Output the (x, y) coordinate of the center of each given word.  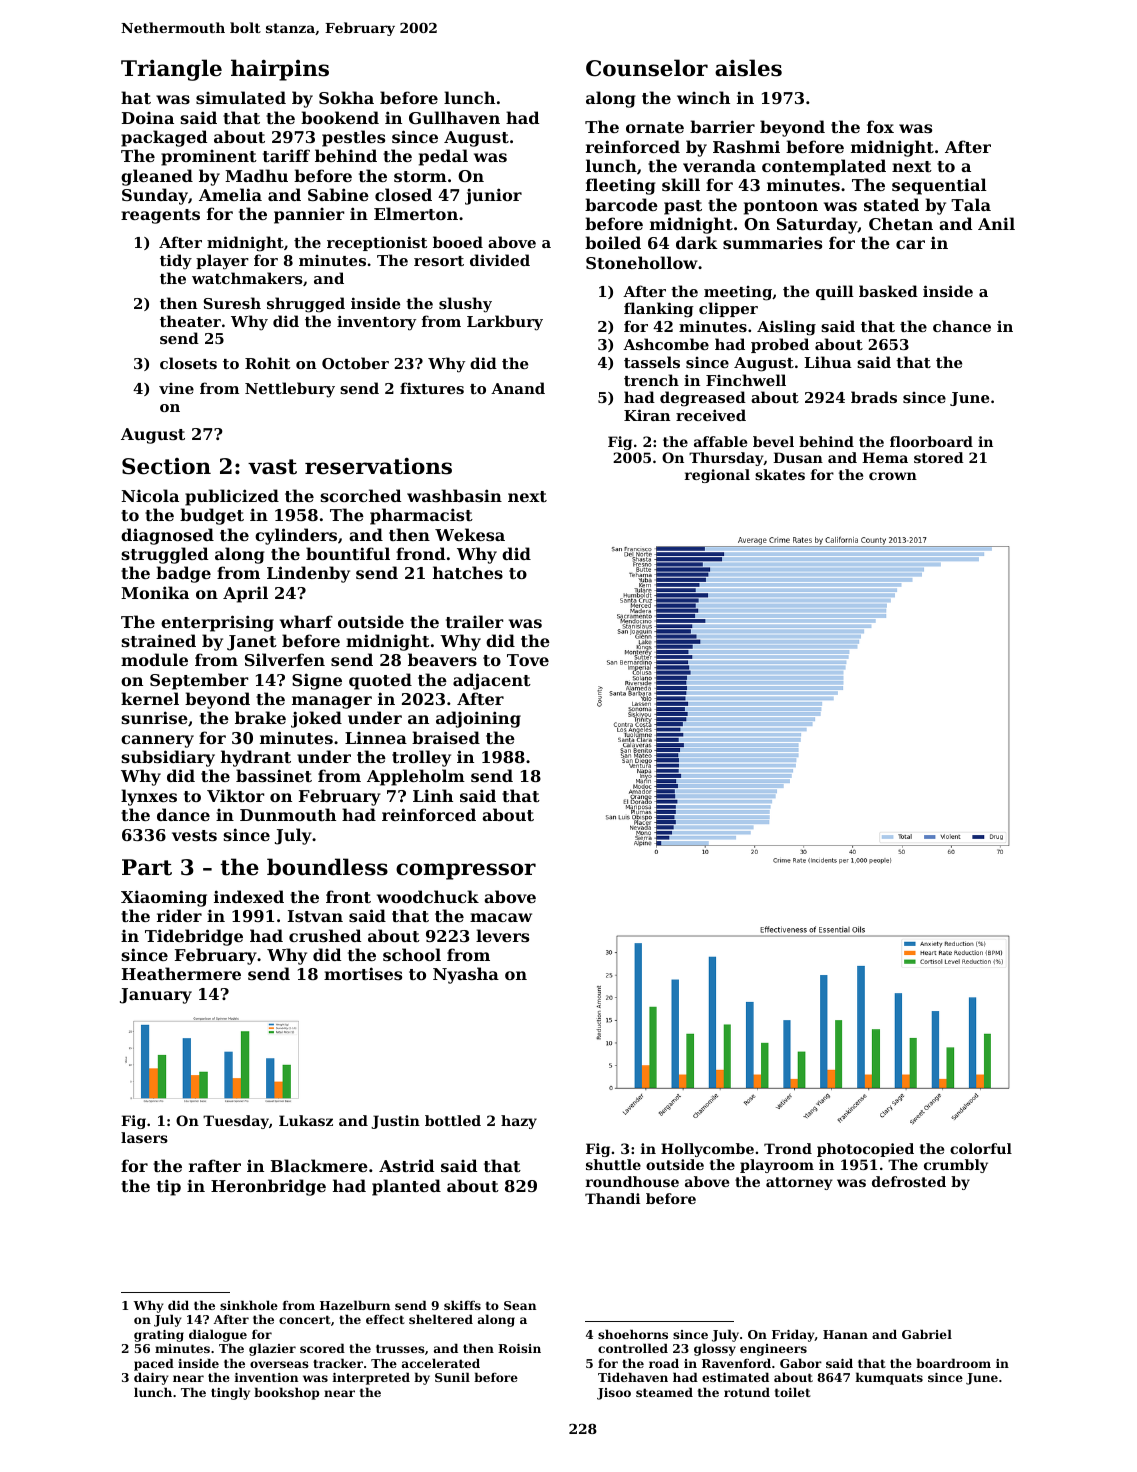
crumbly (956, 1166)
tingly (230, 1393)
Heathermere (181, 973)
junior (493, 196)
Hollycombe (707, 1150)
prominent (209, 158)
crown (893, 476)
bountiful (348, 553)
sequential (939, 186)
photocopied (865, 1150)
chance (962, 326)
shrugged (306, 305)
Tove (528, 660)
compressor (466, 871)
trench (651, 380)
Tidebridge (194, 937)
